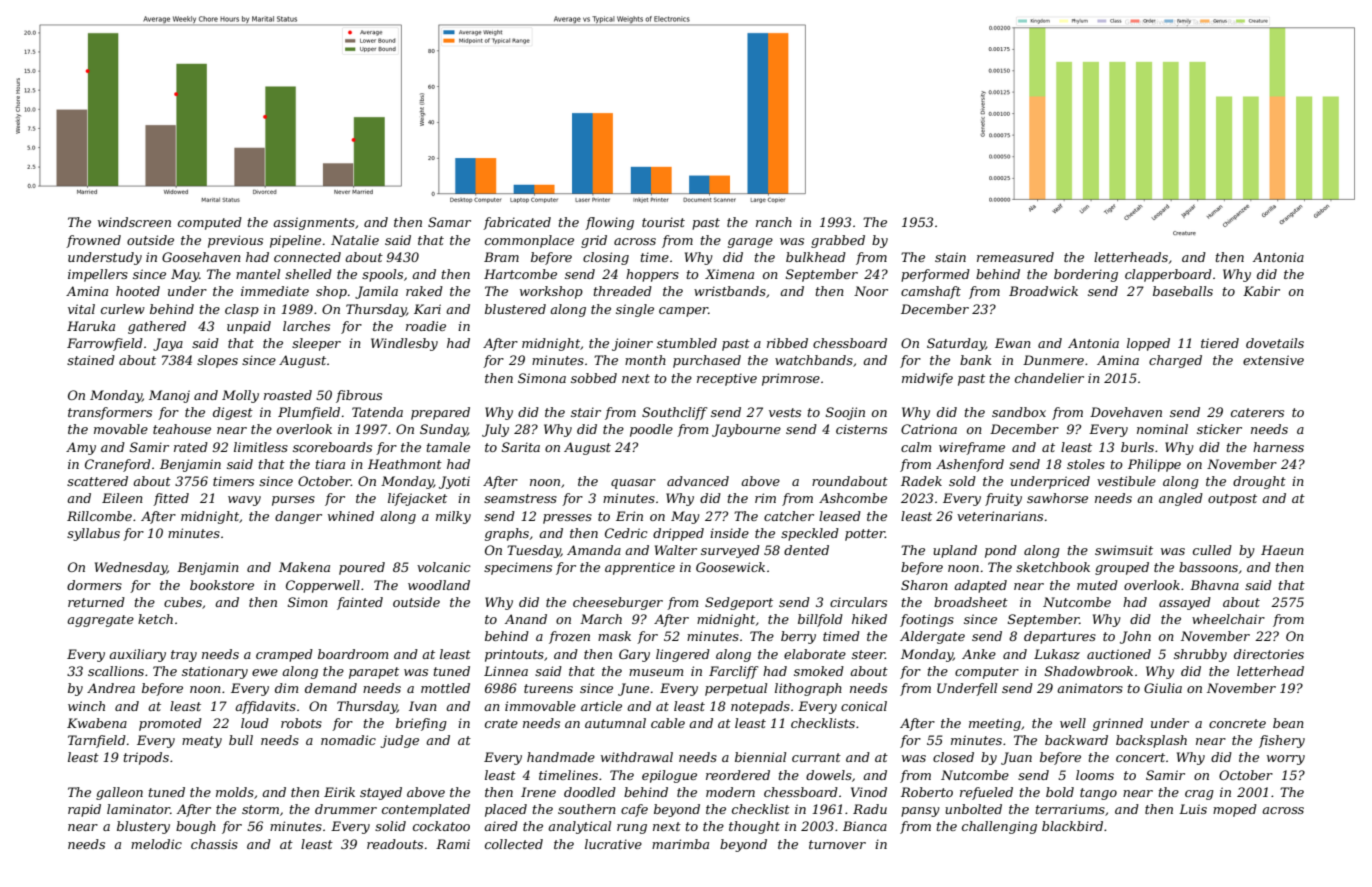  Describe the element at coordinates (360, 603) in the screenshot. I see `fainted` at that location.
